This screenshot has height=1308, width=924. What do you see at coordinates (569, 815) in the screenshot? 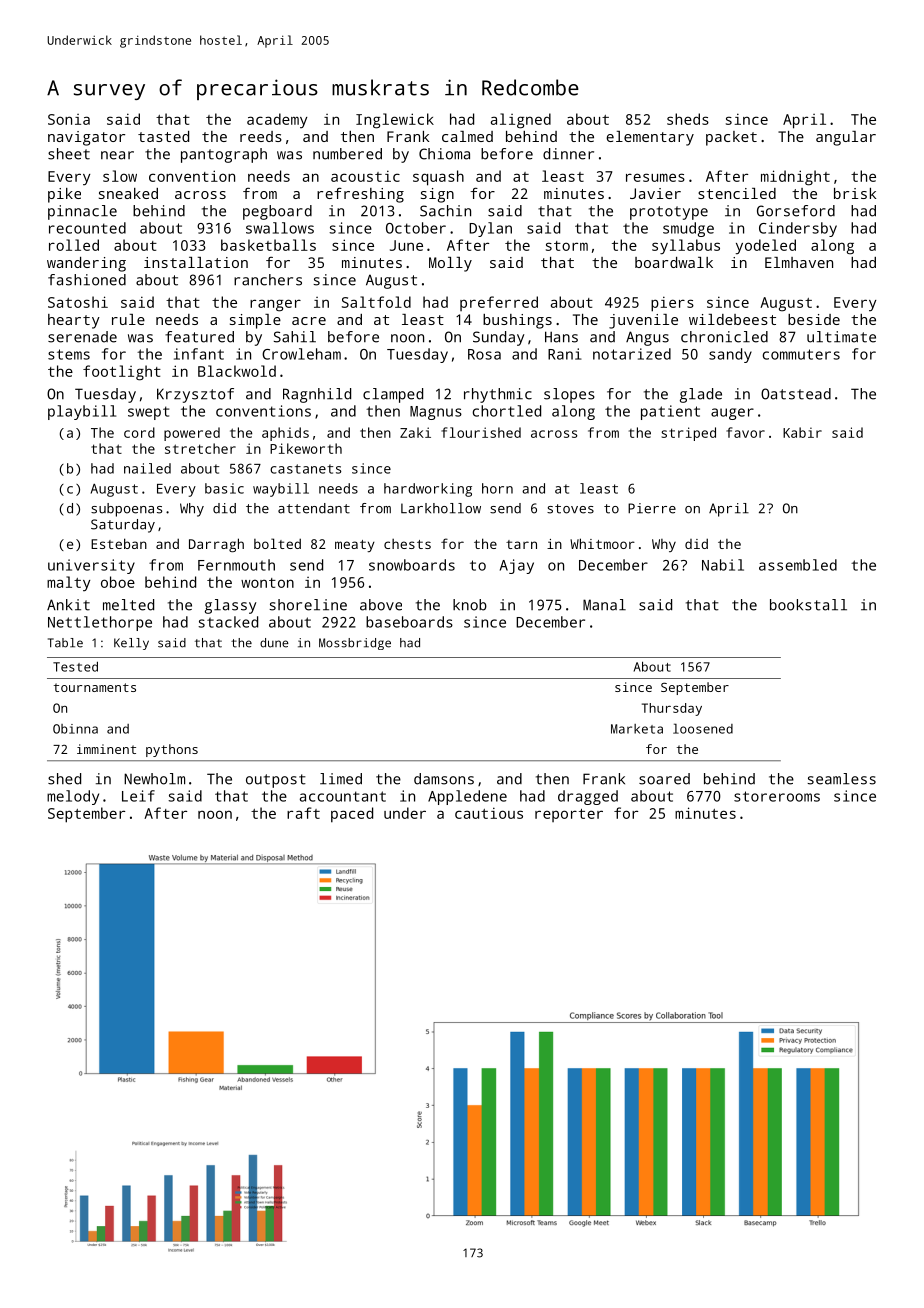
I see `reporter` at bounding box center [569, 815].
